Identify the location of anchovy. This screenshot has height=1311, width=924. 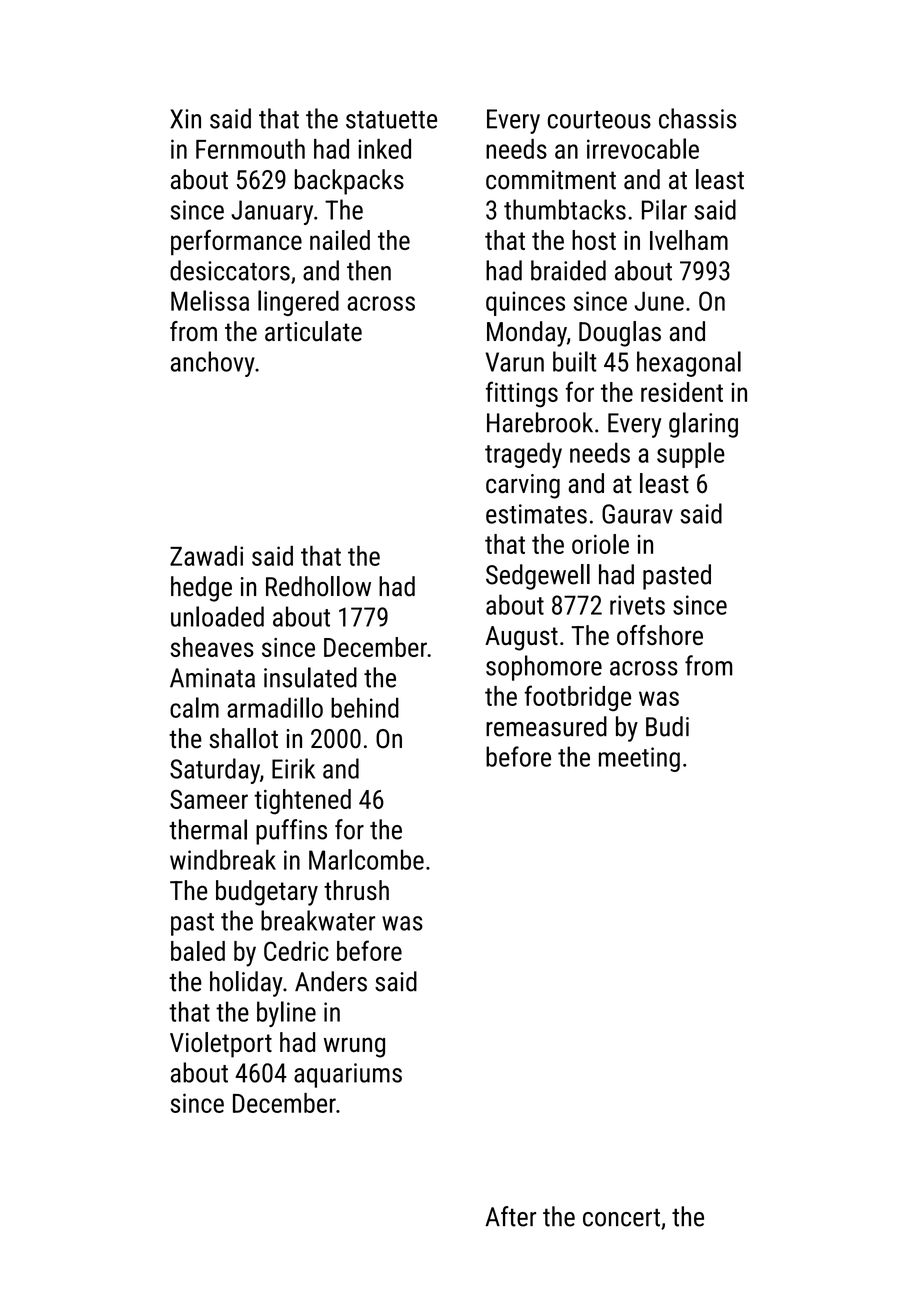
(213, 364).
